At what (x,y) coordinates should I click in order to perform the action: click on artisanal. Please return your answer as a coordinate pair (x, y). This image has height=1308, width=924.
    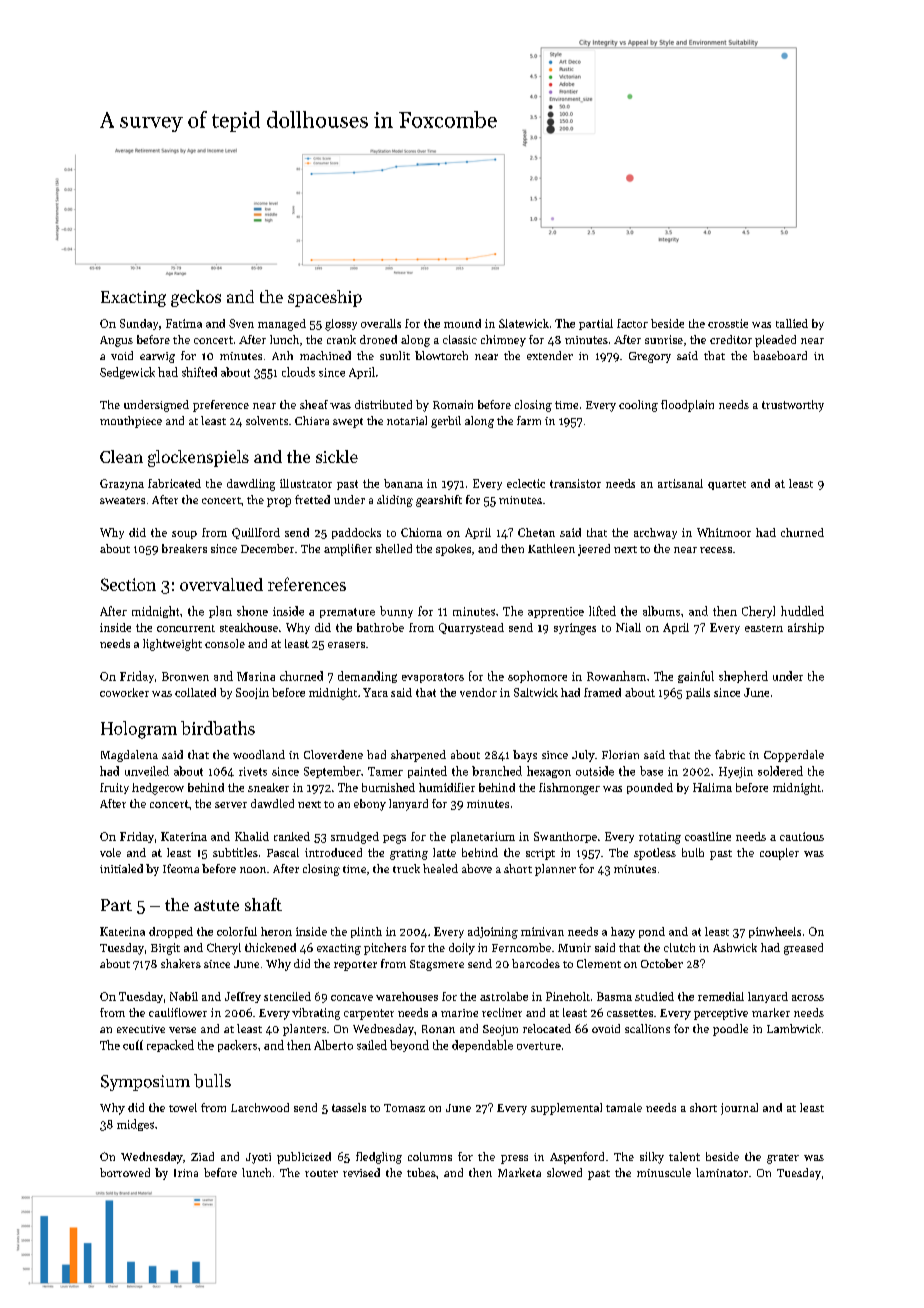
    Looking at the image, I should click on (680, 483).
